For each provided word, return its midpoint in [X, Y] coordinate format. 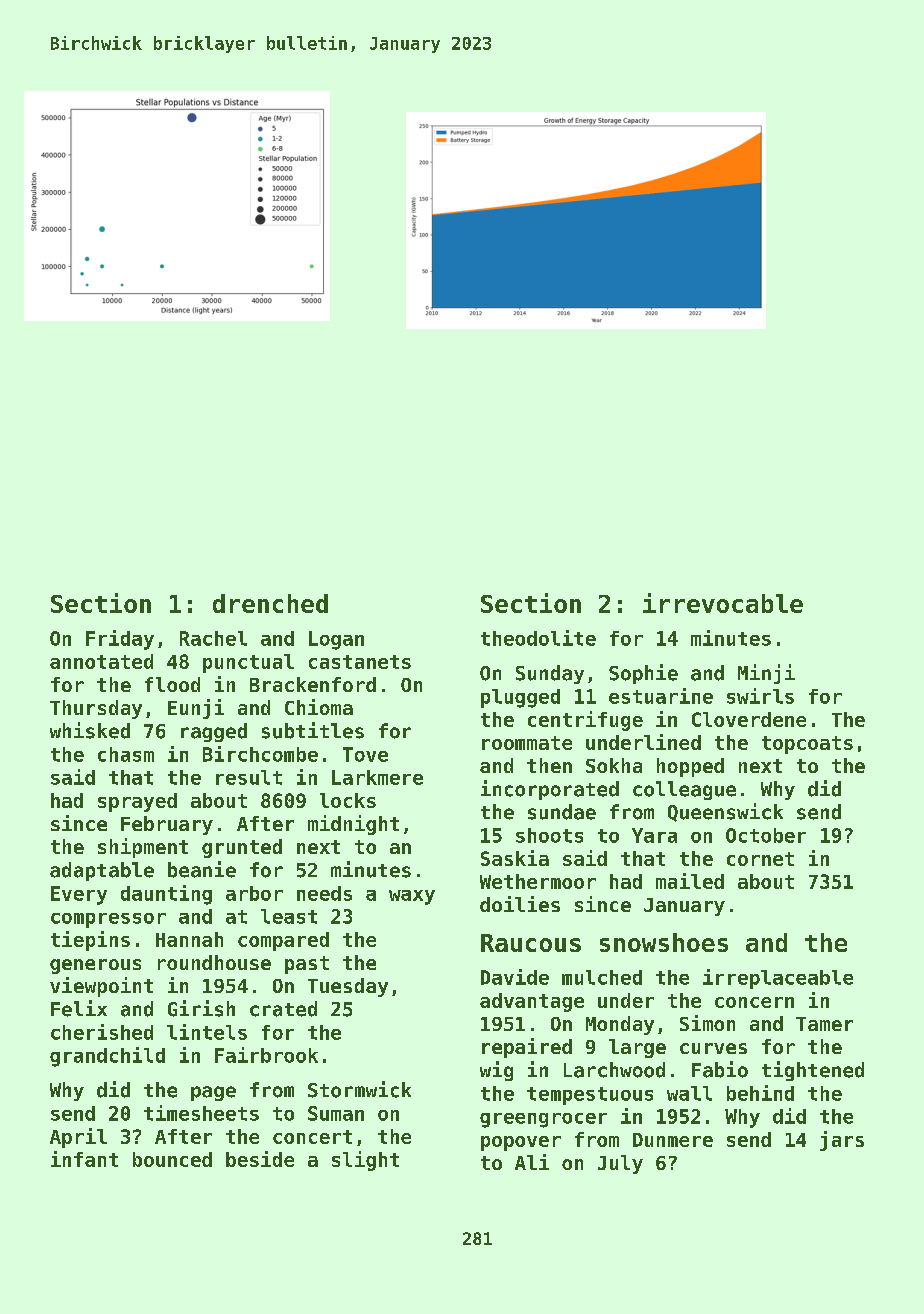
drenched [270, 603]
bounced [172, 1159]
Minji [766, 674]
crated [283, 1009]
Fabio [720, 1069]
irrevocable [723, 603]
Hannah [189, 939]
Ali [532, 1162]
